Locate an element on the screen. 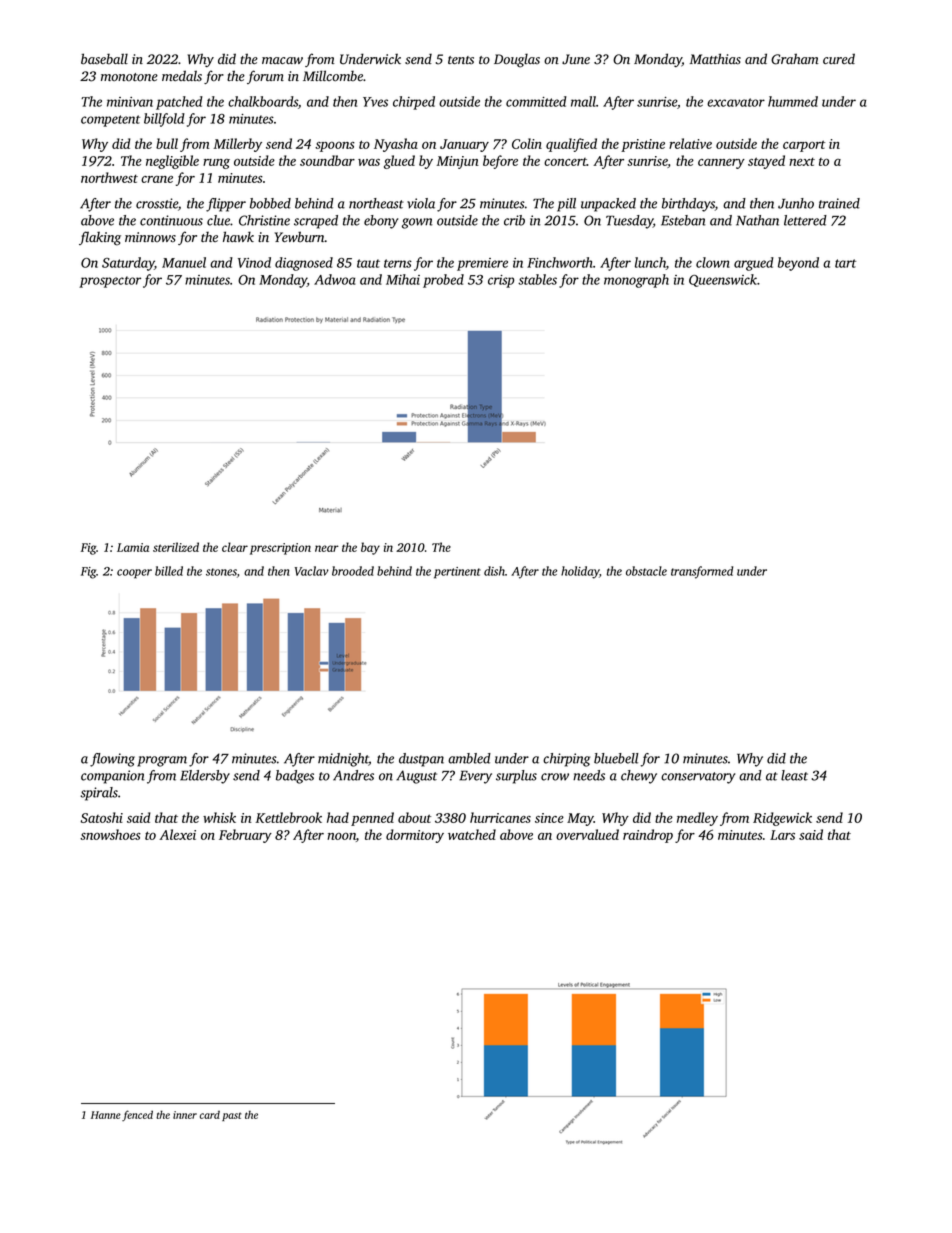 Image resolution: width=952 pixels, height=1233 pixels. near is located at coordinates (327, 548).
